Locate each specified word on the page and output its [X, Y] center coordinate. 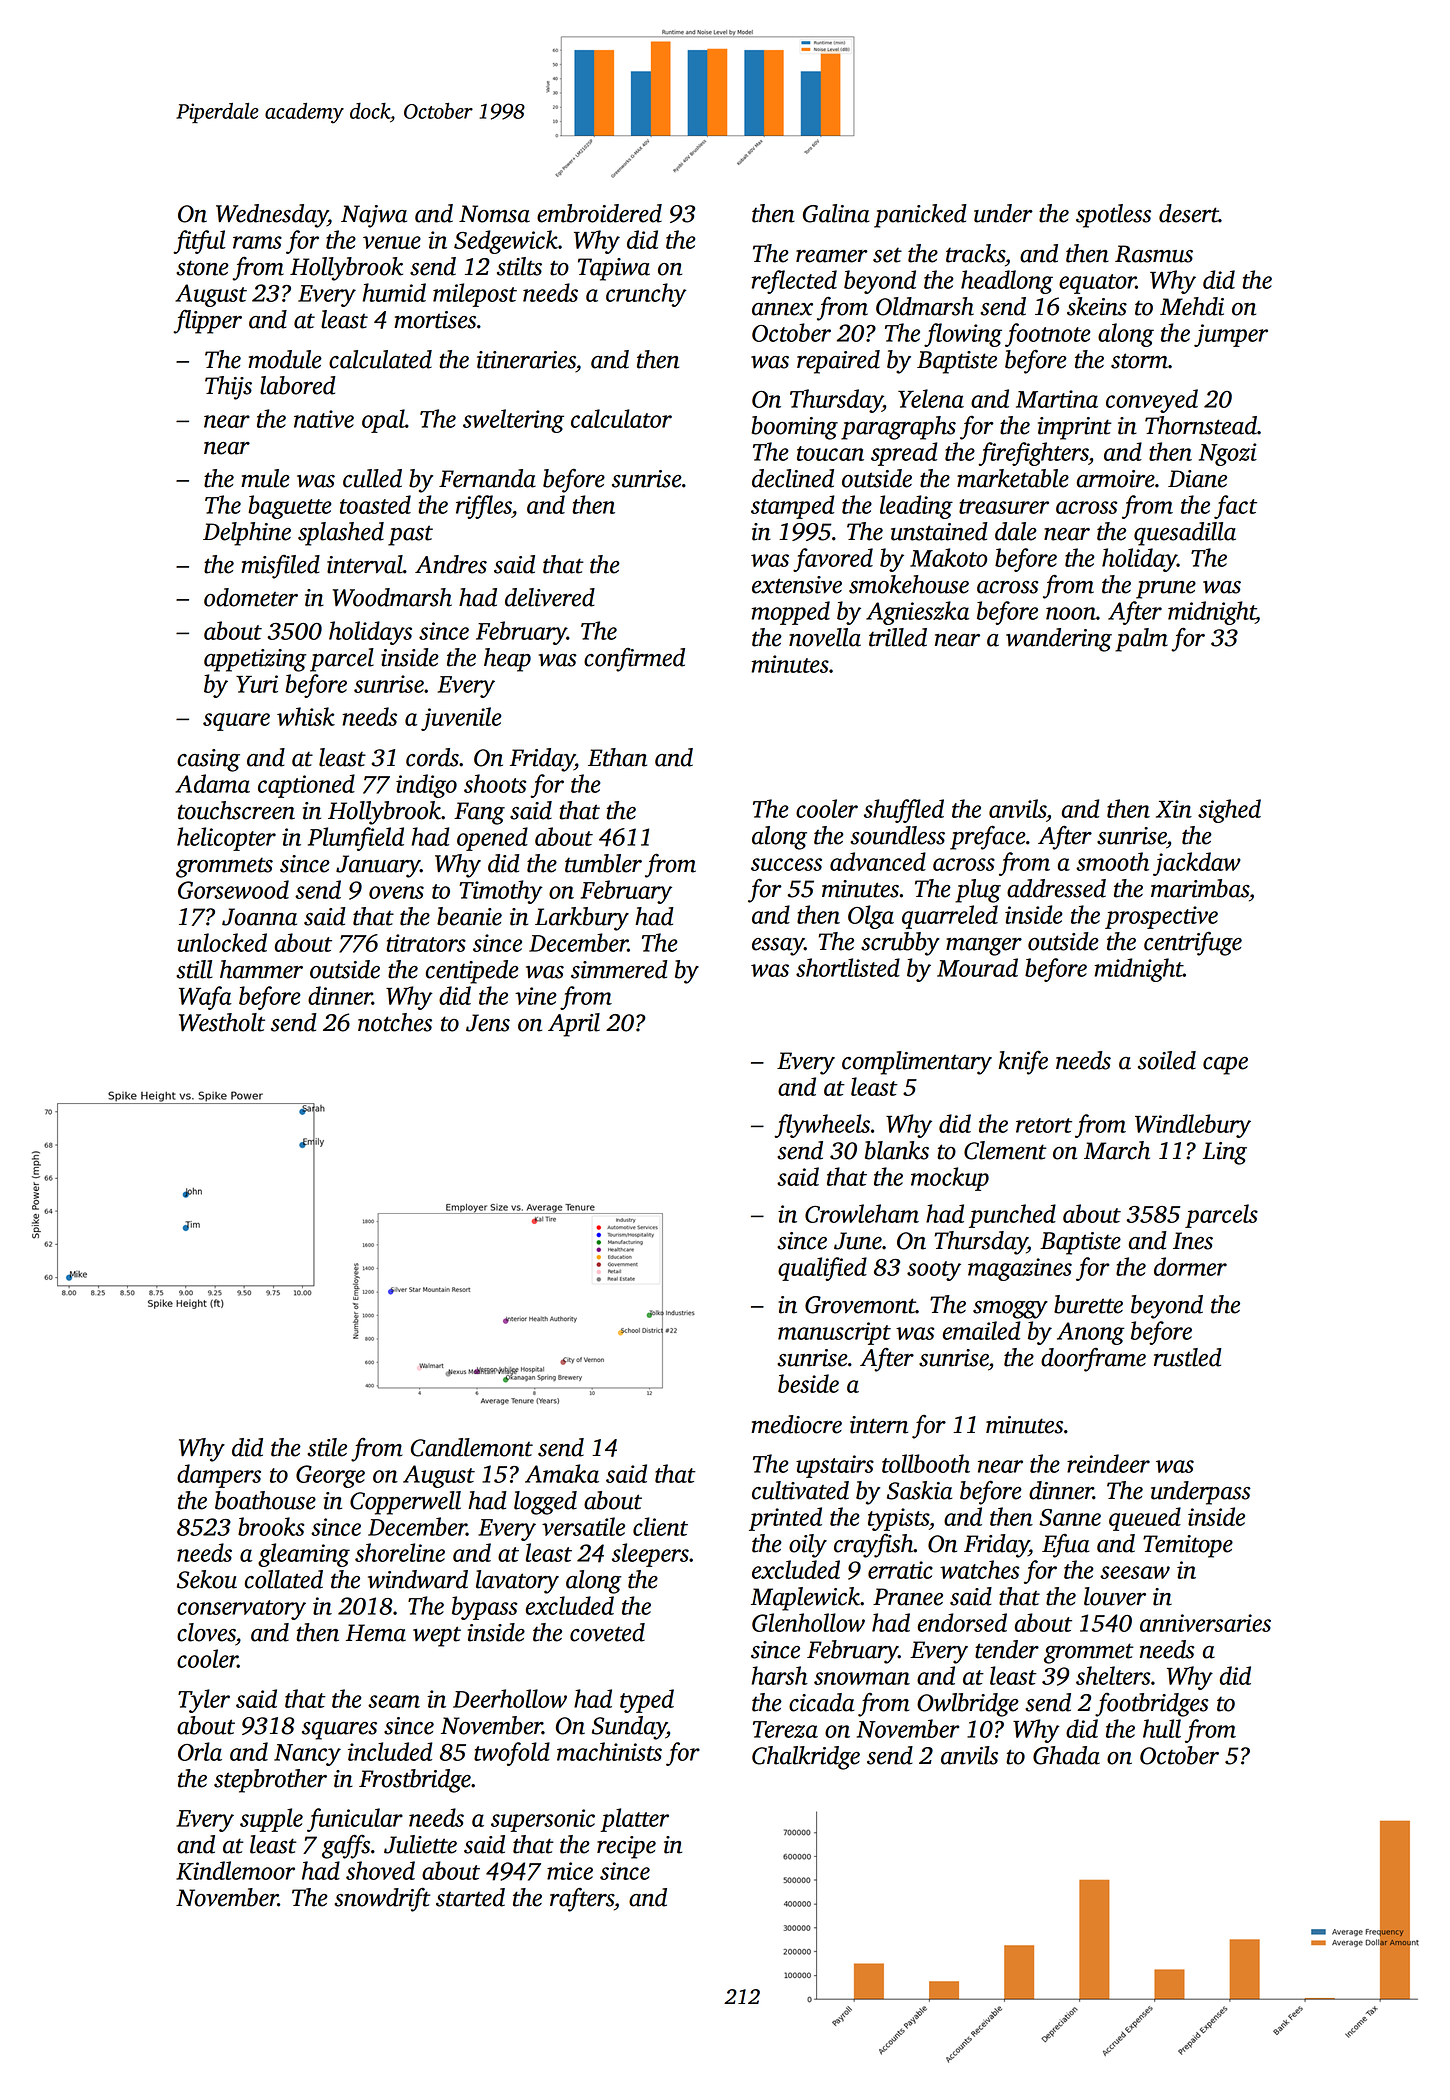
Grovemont [860, 1305]
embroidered [599, 213]
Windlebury [1193, 1126]
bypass [485, 1608]
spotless [1113, 216]
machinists [609, 1751]
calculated [380, 359]
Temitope [1188, 1546]
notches [395, 1022]
